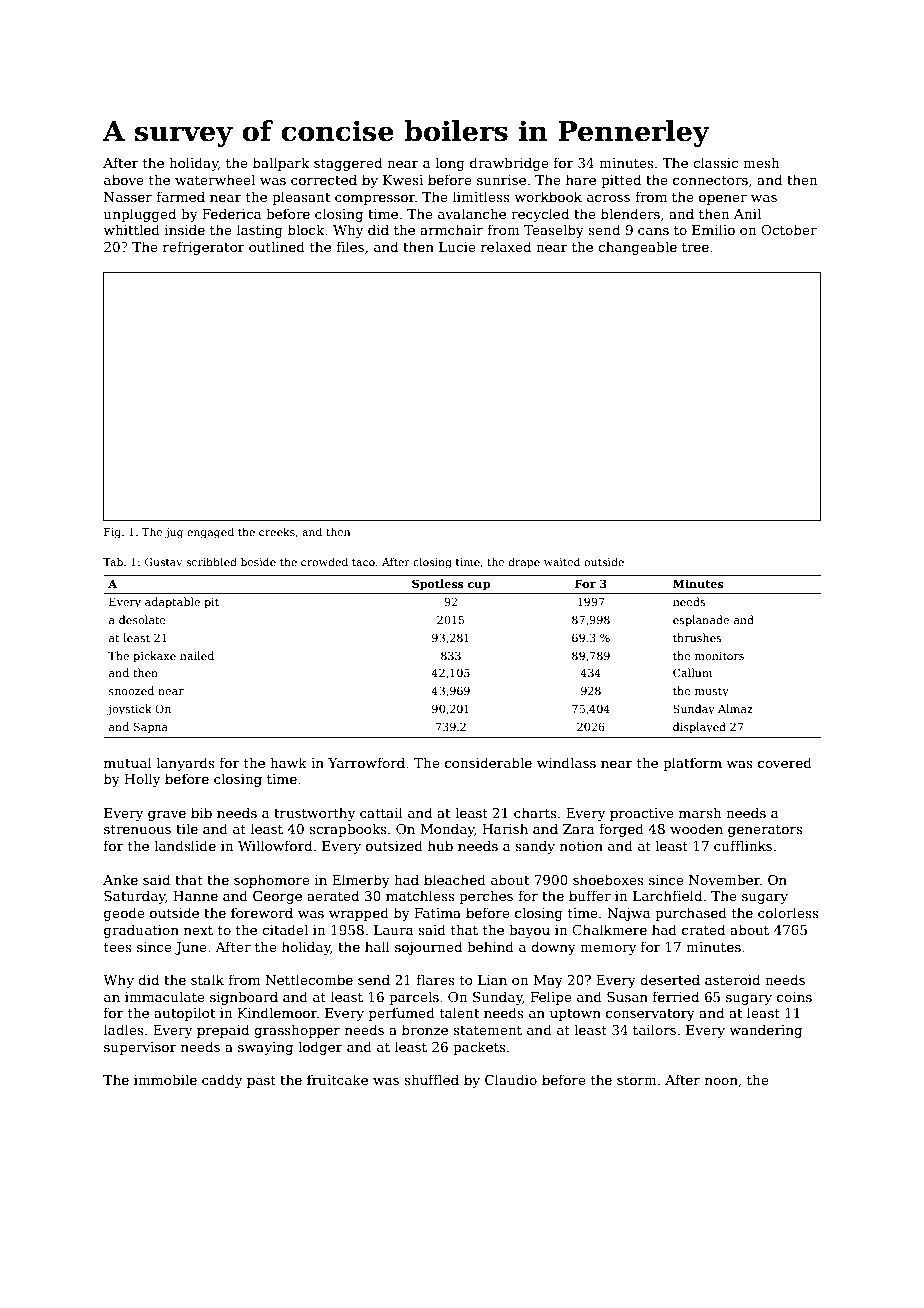 The height and width of the screenshot is (1308, 924). What do you see at coordinates (275, 845) in the screenshot?
I see `Willowford` at bounding box center [275, 845].
